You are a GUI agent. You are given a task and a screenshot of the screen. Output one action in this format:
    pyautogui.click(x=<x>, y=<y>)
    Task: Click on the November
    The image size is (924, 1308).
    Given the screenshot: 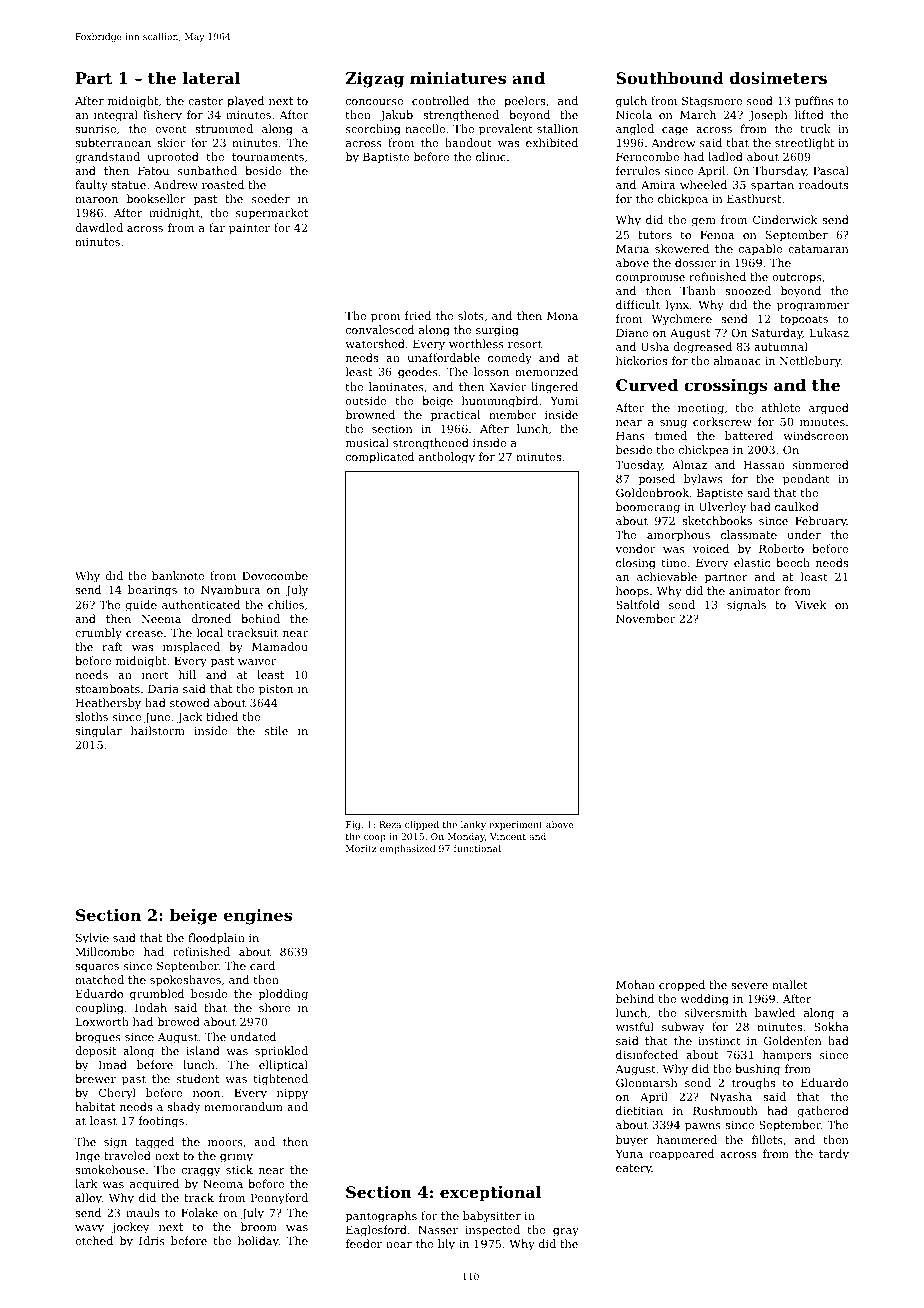 What is the action you would take?
    pyautogui.click(x=645, y=618)
